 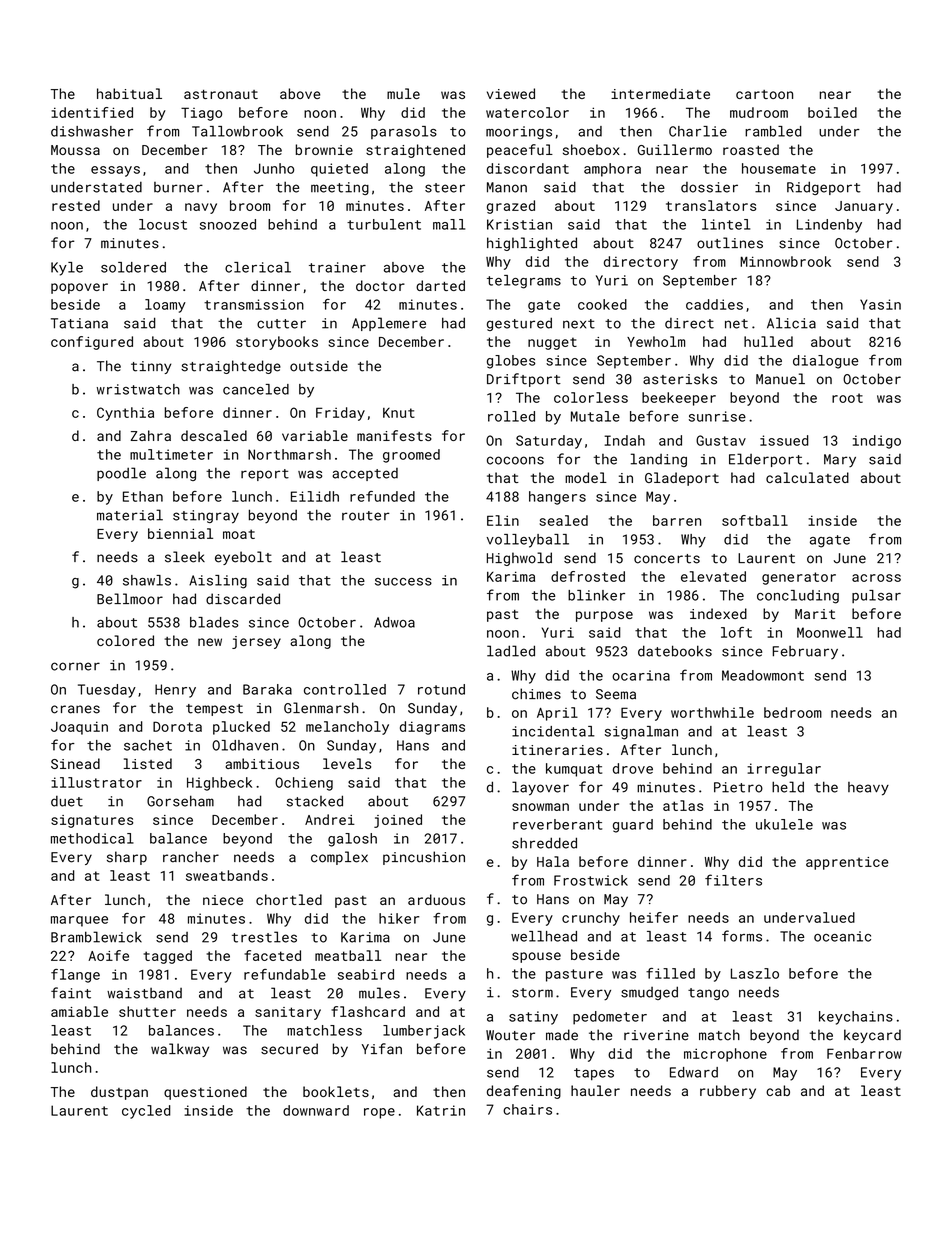 What do you see at coordinates (245, 745) in the screenshot?
I see `Oldhaven` at bounding box center [245, 745].
